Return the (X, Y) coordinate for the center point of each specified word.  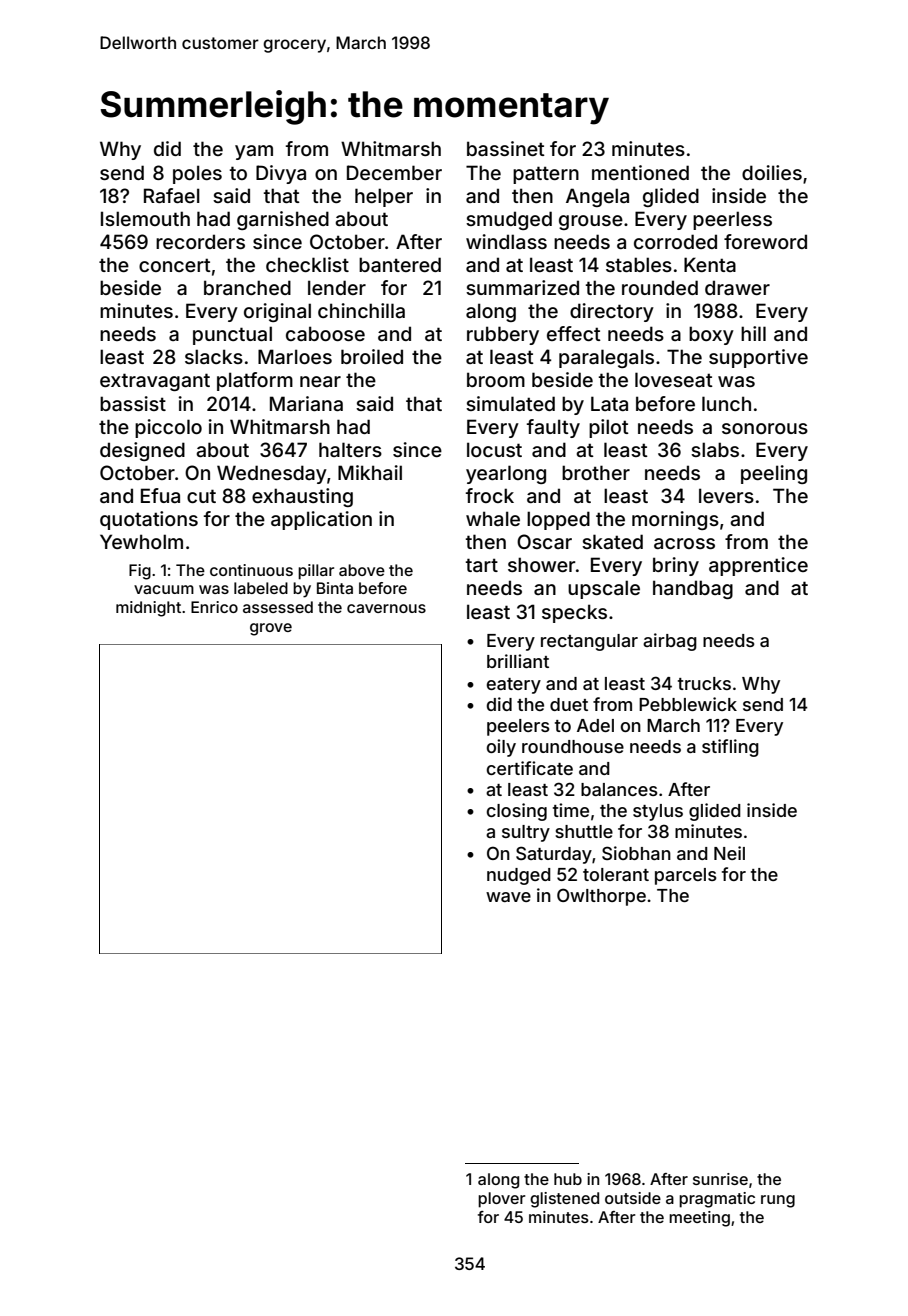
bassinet (506, 148)
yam (254, 152)
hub (568, 1179)
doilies (772, 172)
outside (633, 1198)
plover (501, 1200)
